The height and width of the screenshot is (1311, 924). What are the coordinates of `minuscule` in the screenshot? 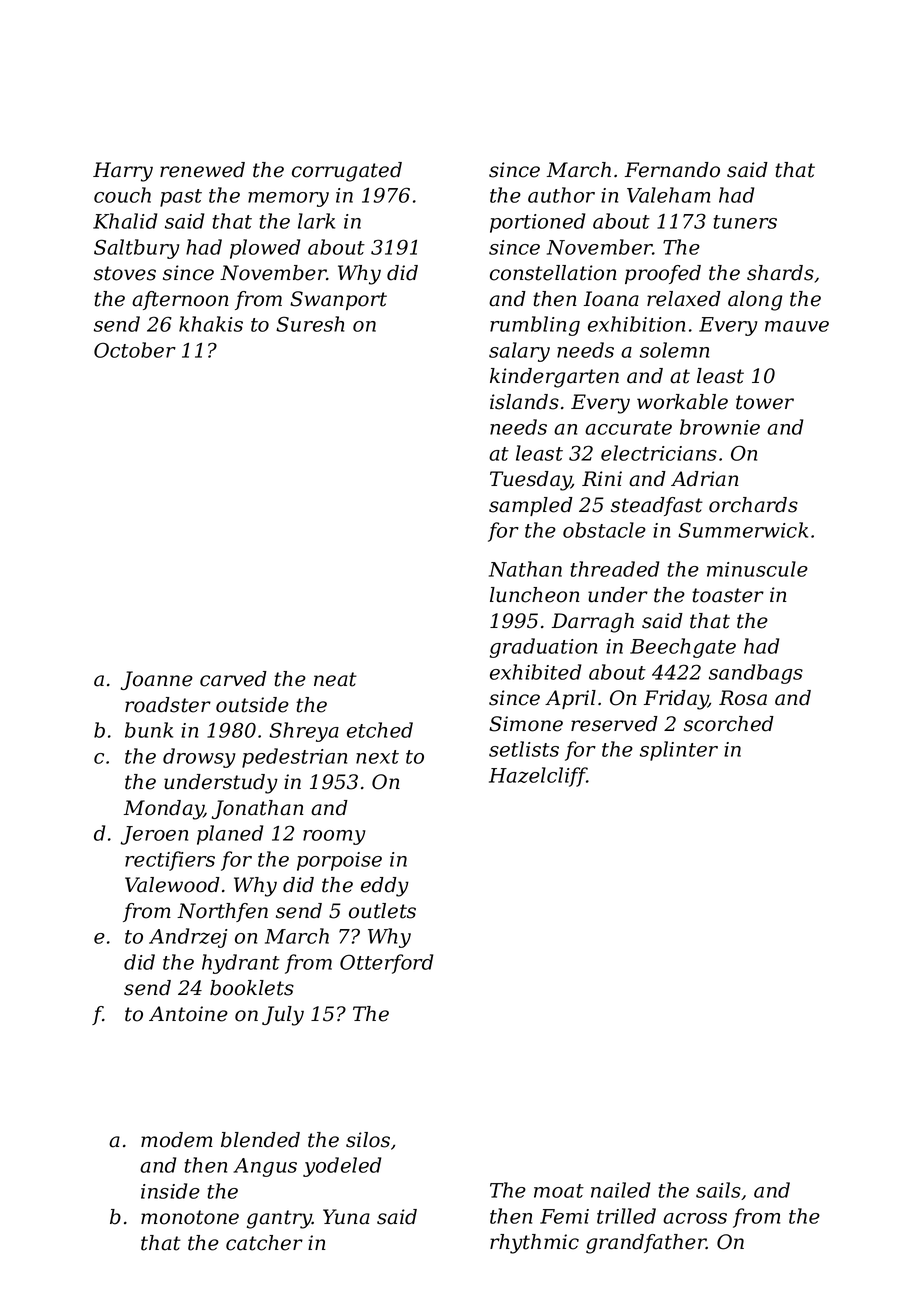 It's located at (757, 569).
